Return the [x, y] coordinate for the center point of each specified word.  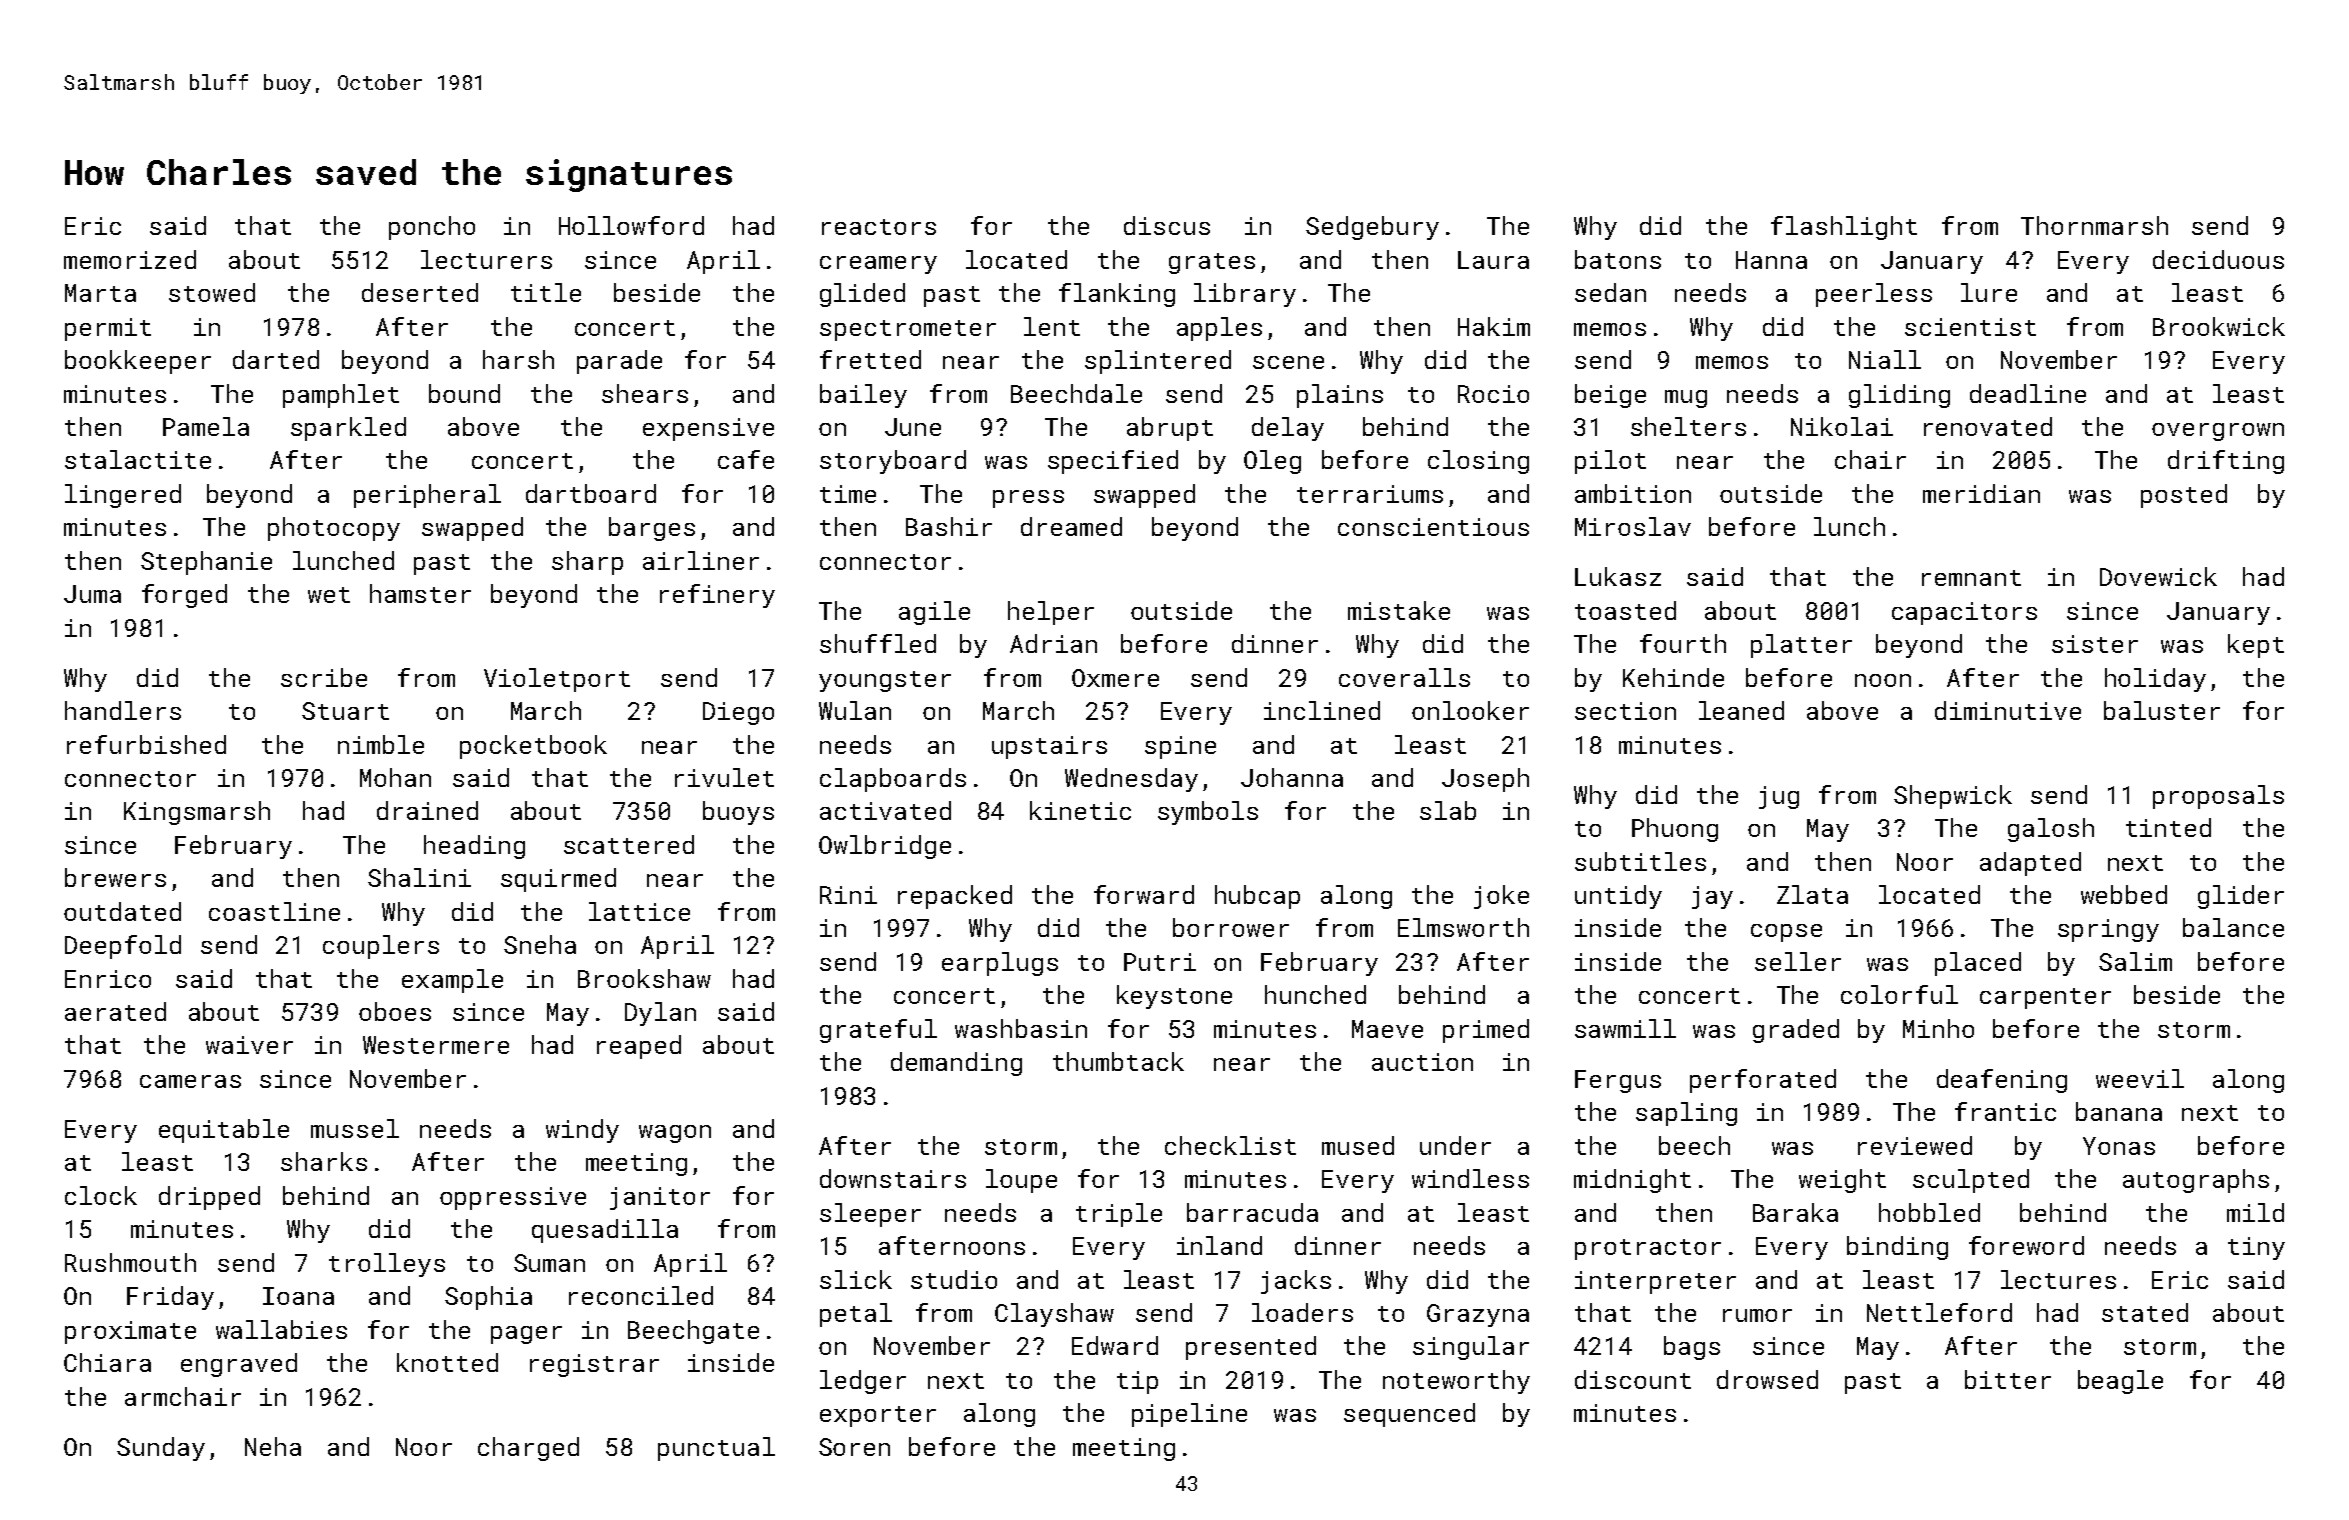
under [1455, 1145]
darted [276, 359]
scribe [324, 677]
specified [1113, 462]
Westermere [436, 1045]
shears [645, 393]
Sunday [161, 1449]
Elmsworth [1463, 927]
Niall [1885, 359]
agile [934, 613]
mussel [355, 1128]
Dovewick [2158, 576]
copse [1786, 933]
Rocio [1493, 394]
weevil [2140, 1078]
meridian [1981, 493]
